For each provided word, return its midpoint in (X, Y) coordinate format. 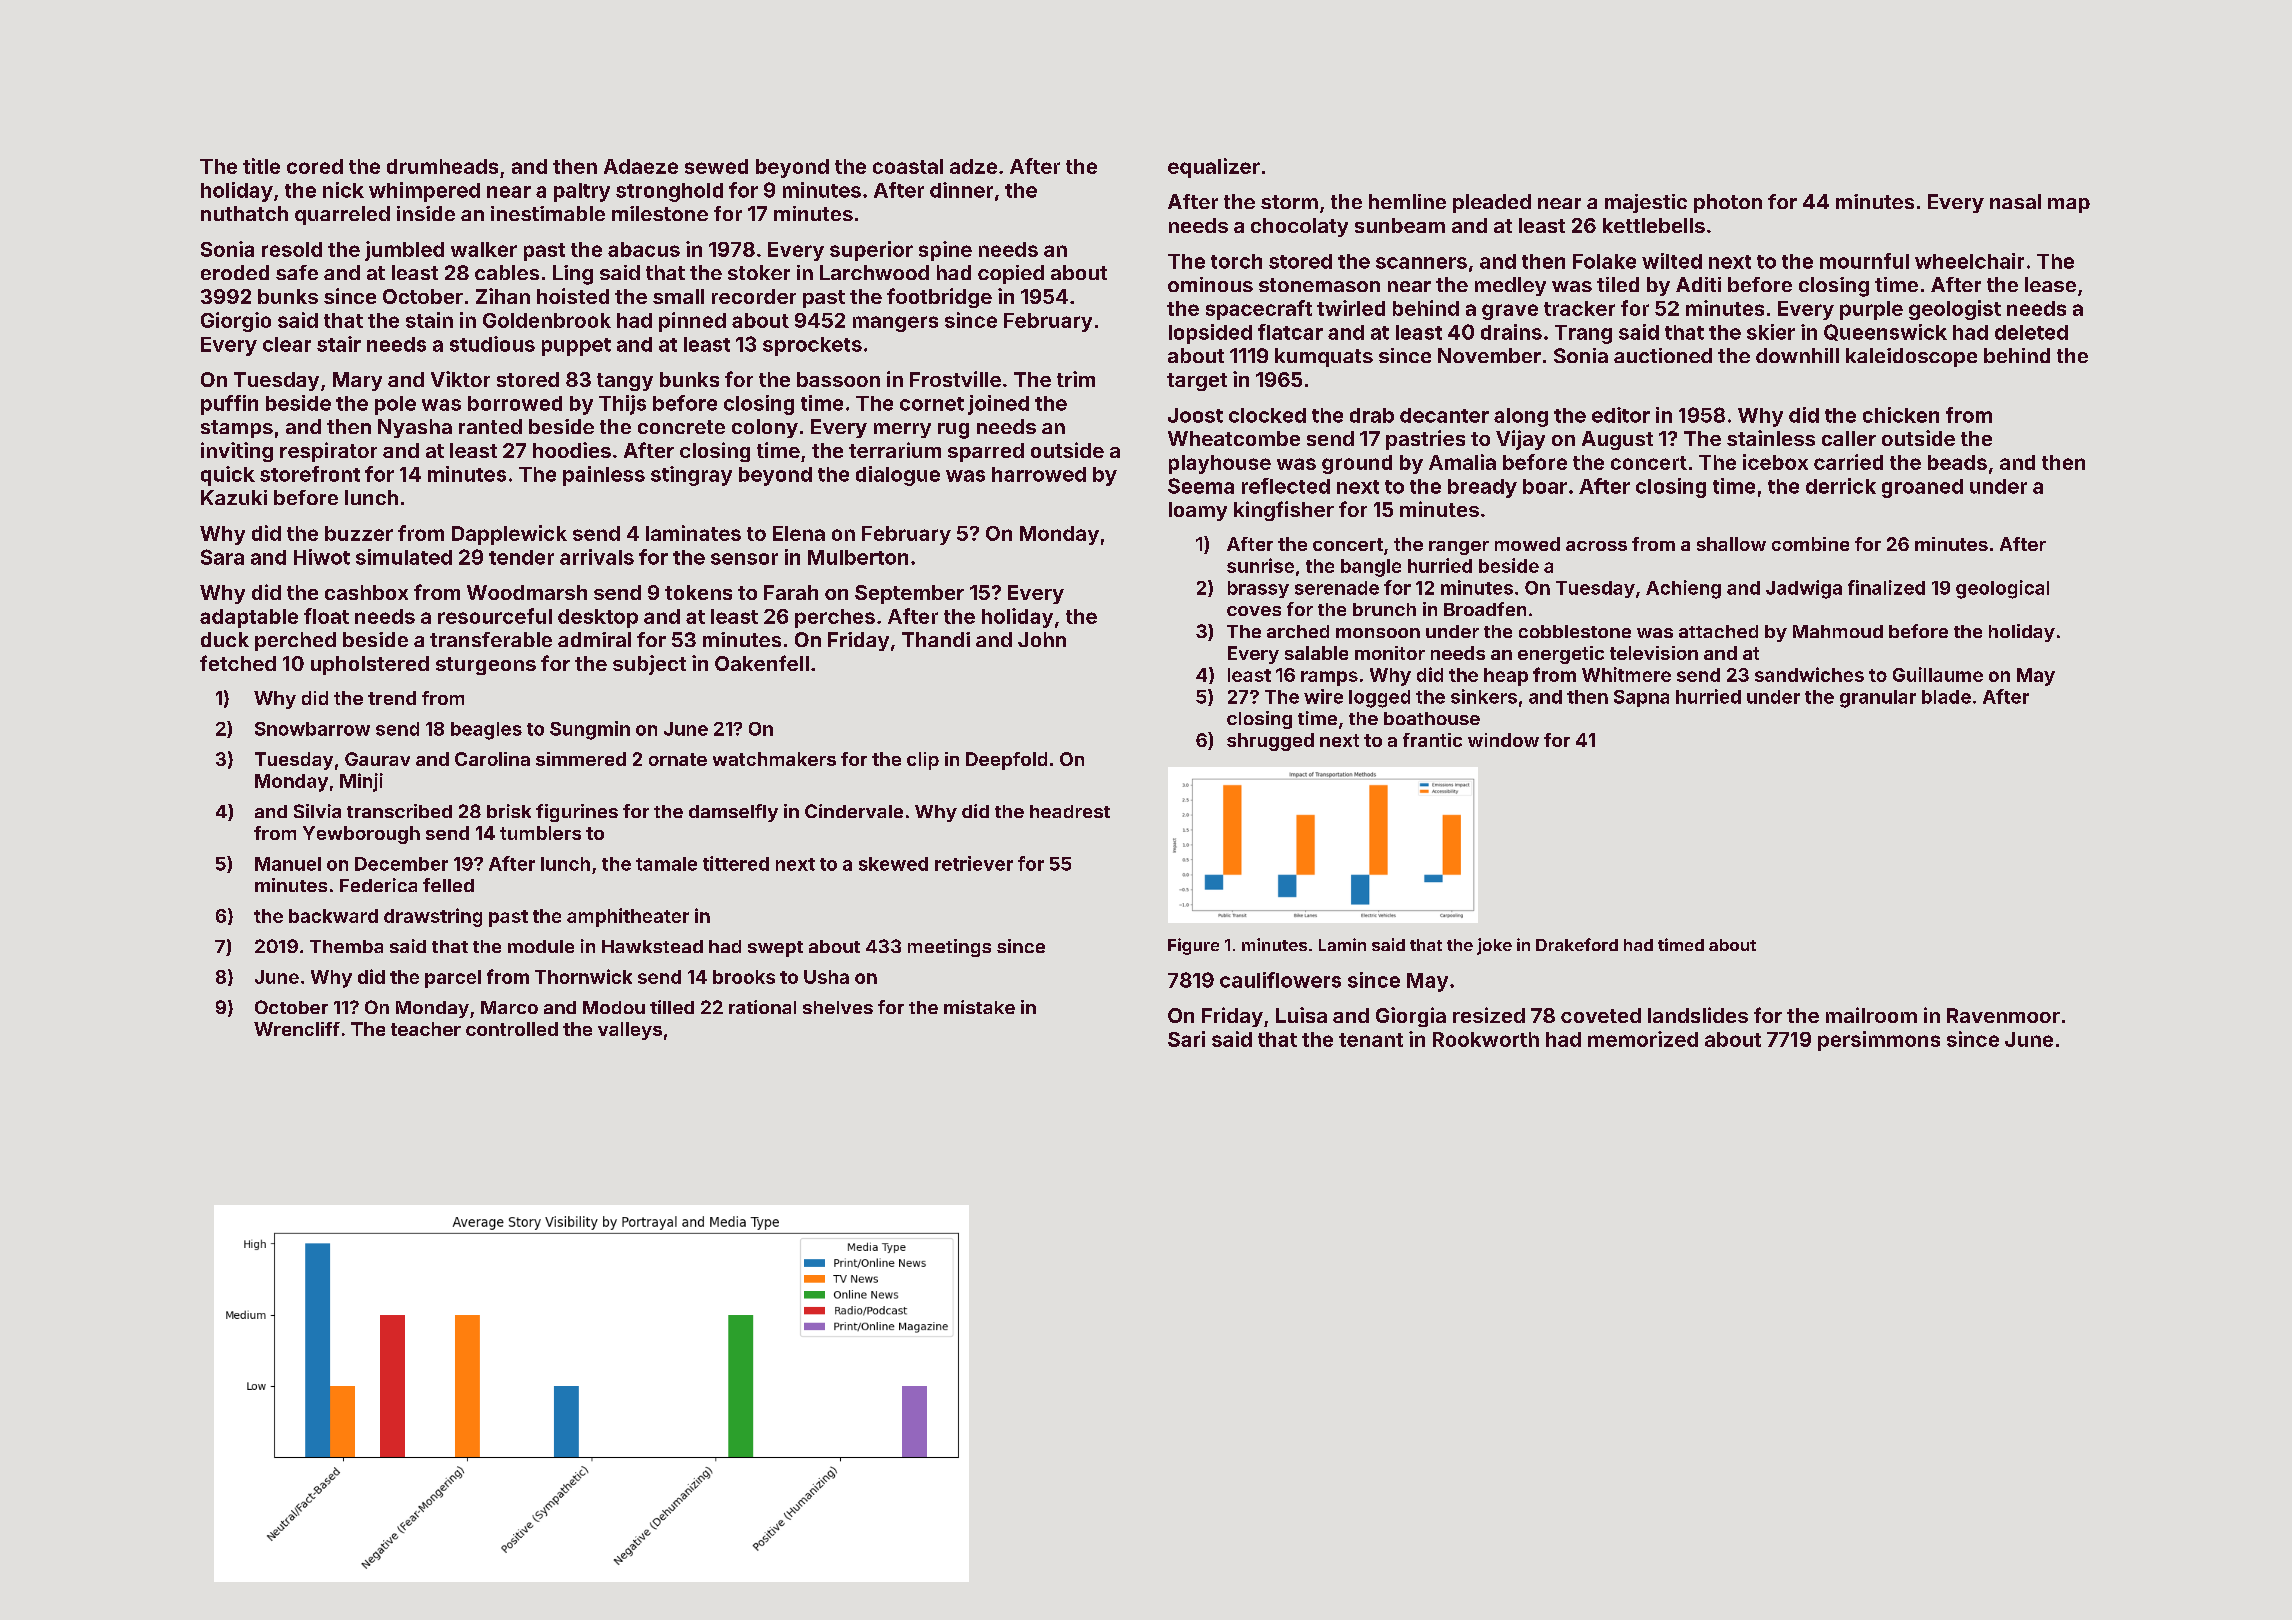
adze (973, 166)
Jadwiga (1804, 589)
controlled (512, 1029)
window (1503, 740)
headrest (1070, 811)
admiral (594, 639)
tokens (698, 592)
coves (1254, 611)
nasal (2015, 201)
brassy (1258, 589)
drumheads (442, 166)
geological (2002, 589)
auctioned (1663, 355)
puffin (229, 405)
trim (1076, 379)
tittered (736, 863)
